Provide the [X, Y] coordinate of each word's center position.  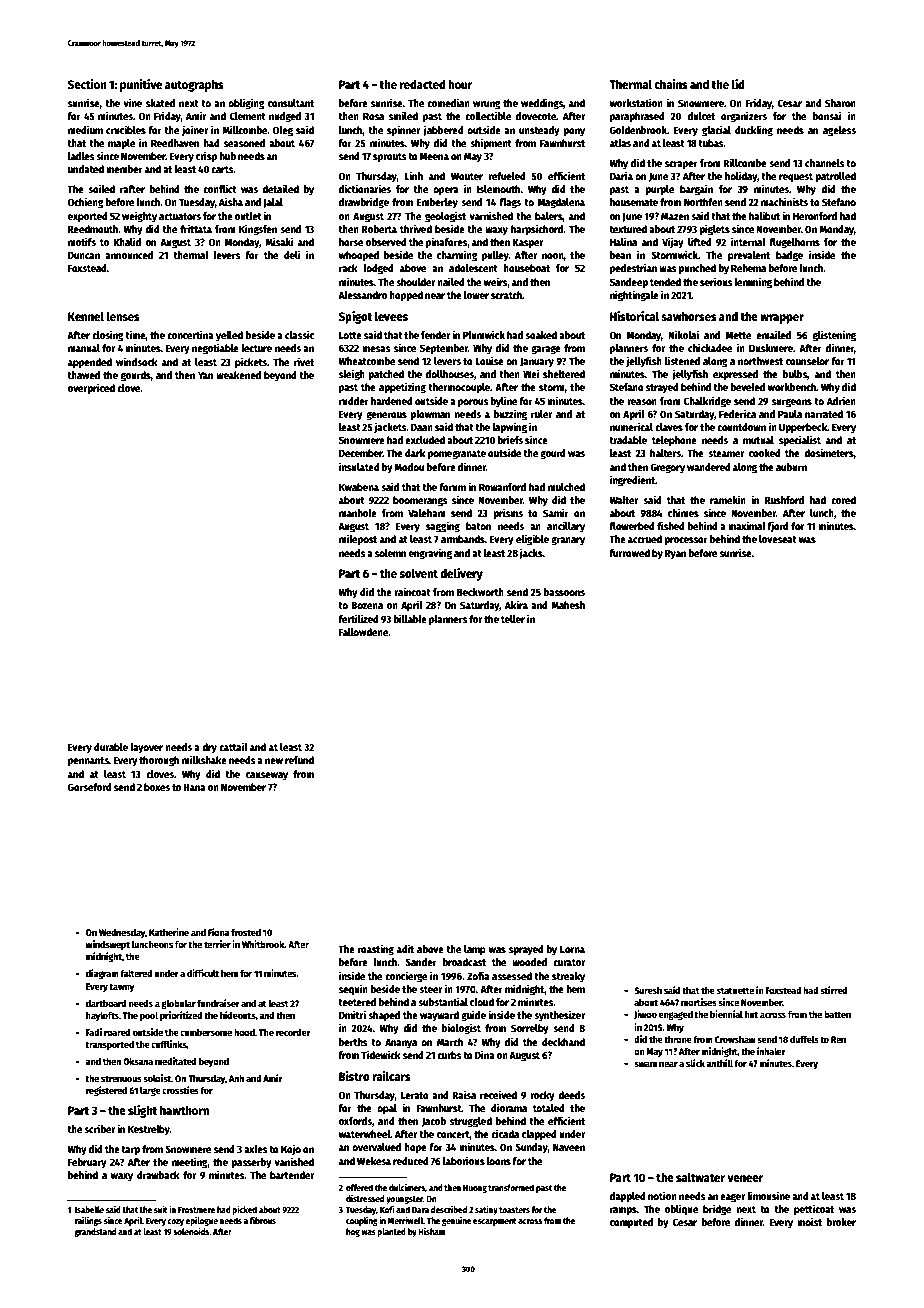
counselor [807, 361]
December [361, 453]
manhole [358, 513]
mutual [758, 440]
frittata [196, 228]
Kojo [291, 1149]
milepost [358, 539]
